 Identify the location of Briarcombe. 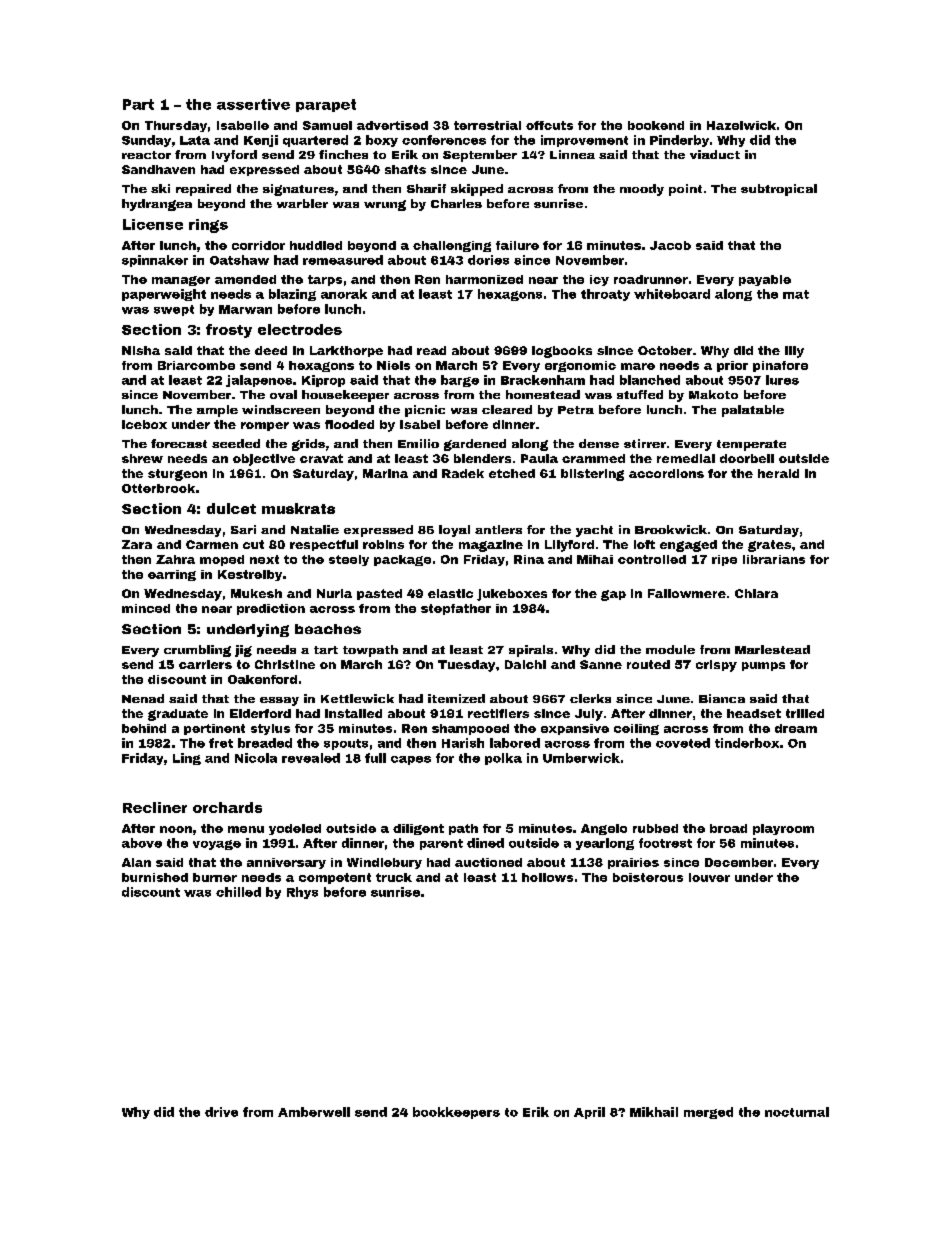
(196, 365).
